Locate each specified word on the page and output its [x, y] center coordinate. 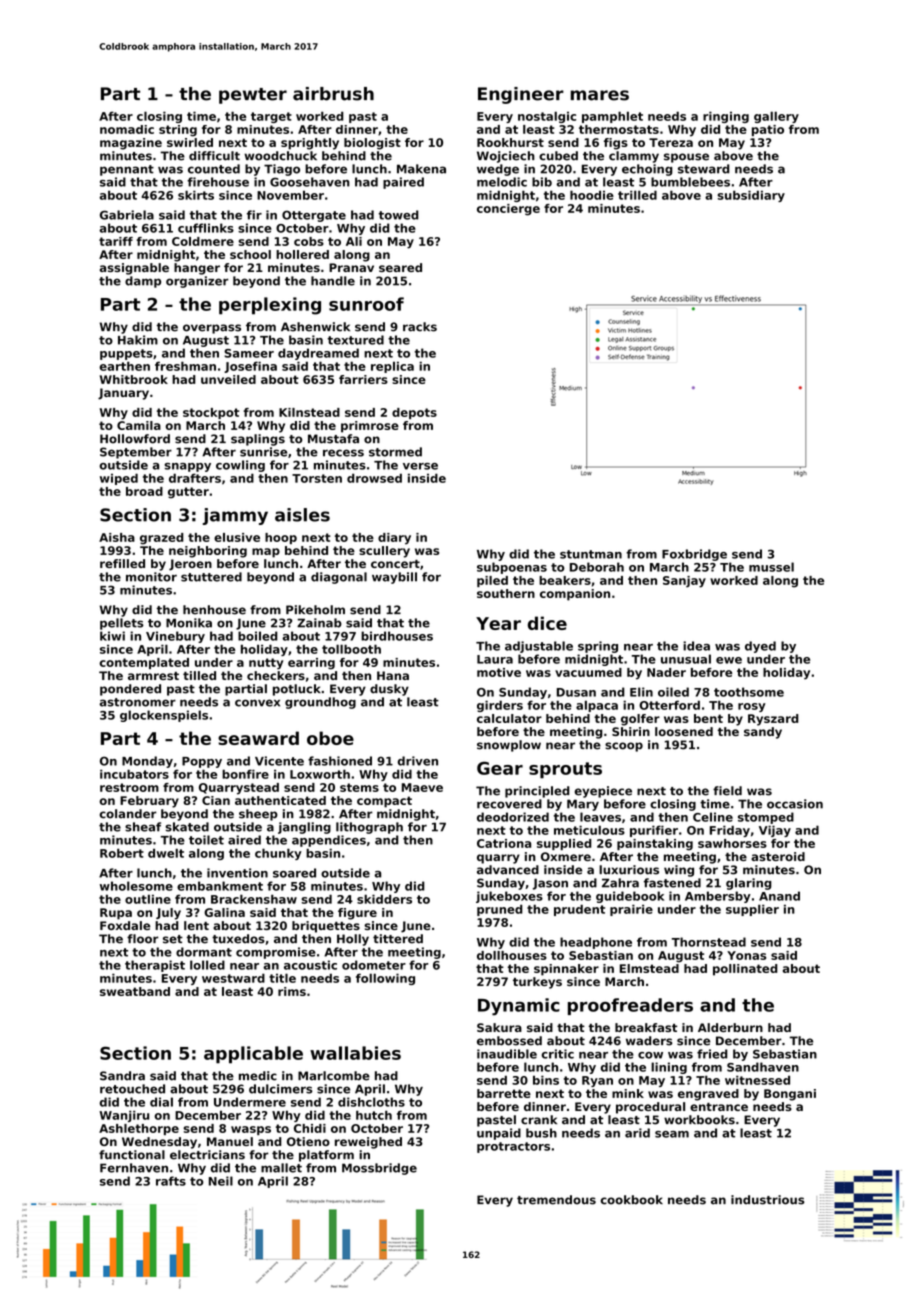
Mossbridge [379, 1169]
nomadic [127, 129]
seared [400, 267]
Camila [139, 425]
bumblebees [690, 182]
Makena [421, 169]
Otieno [308, 1141]
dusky [389, 690]
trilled [637, 195]
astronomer [137, 702]
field [727, 791]
